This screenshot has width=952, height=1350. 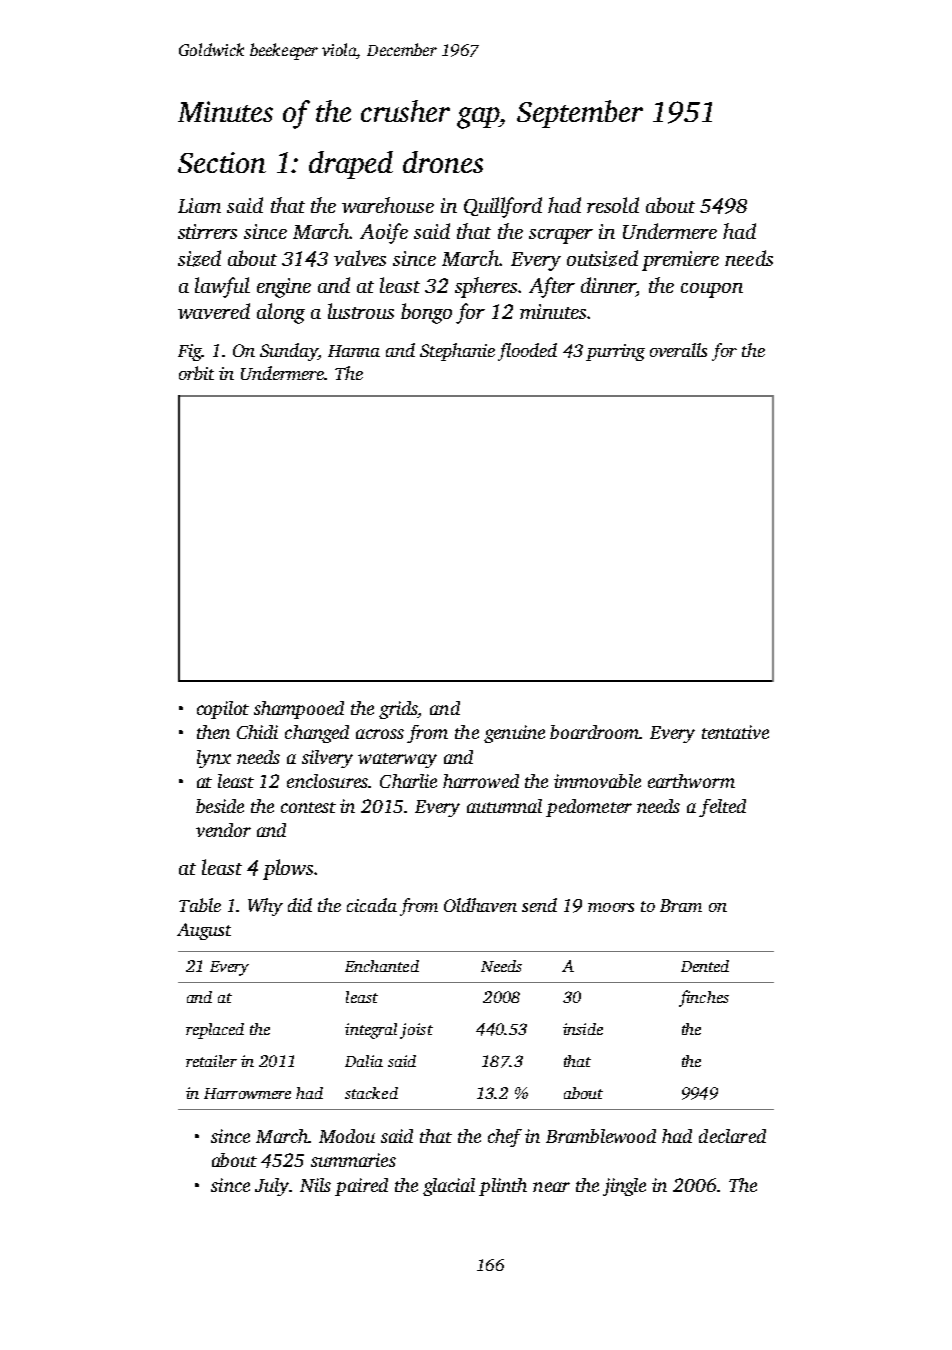 What do you see at coordinates (211, 1061) in the screenshot?
I see `retailer` at bounding box center [211, 1061].
